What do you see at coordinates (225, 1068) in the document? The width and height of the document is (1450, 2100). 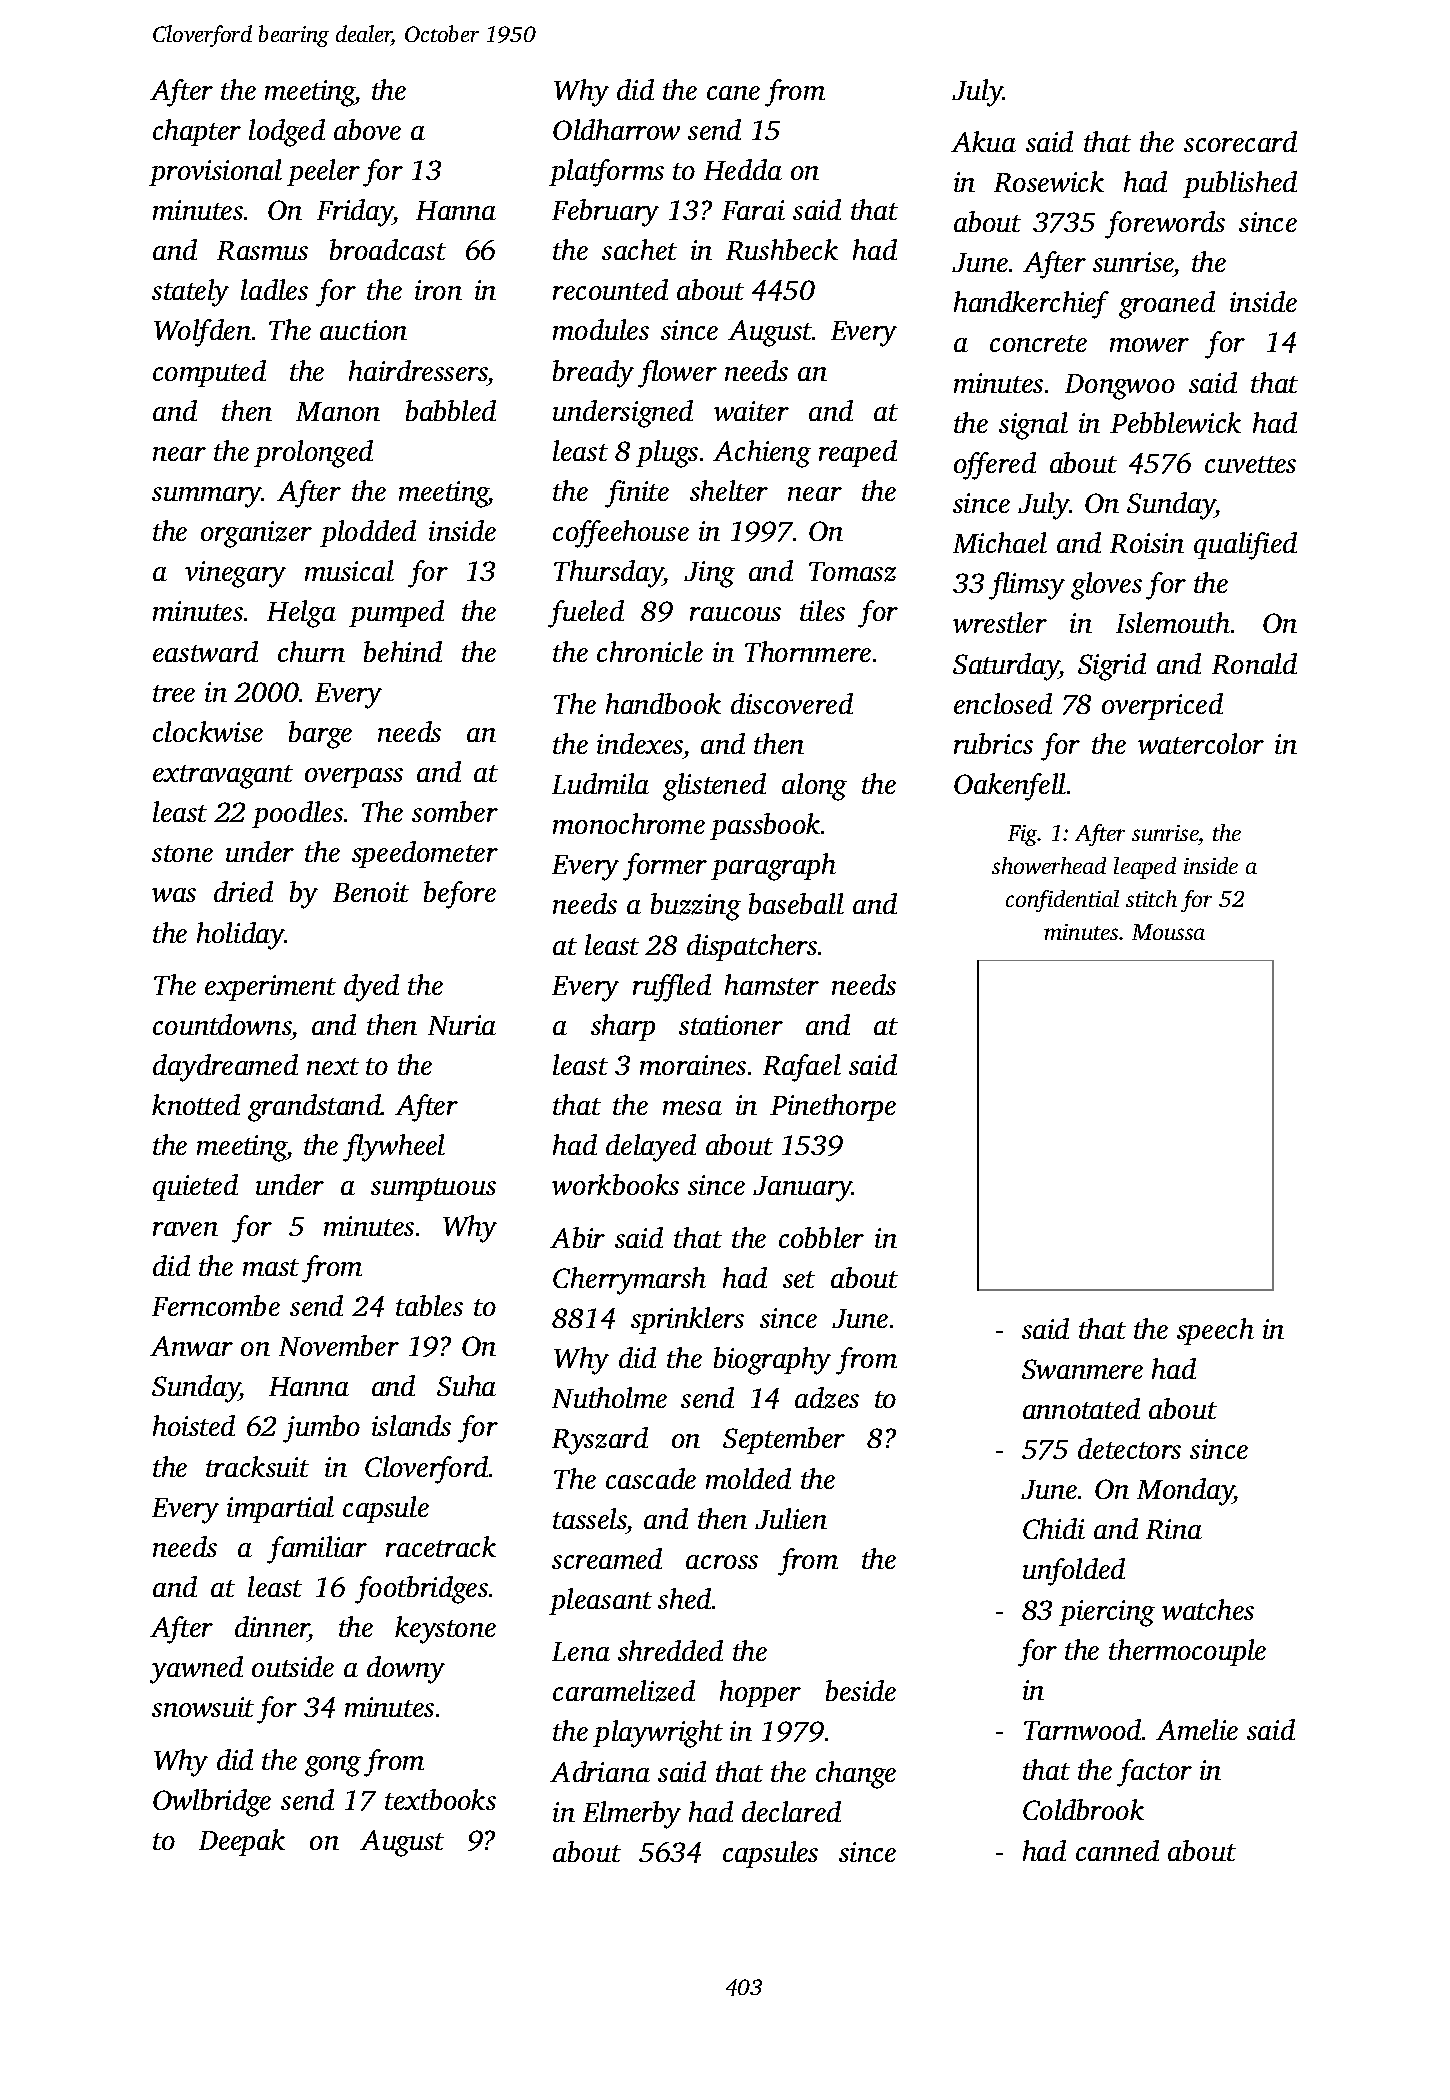 I see `daydreamed` at bounding box center [225, 1068].
